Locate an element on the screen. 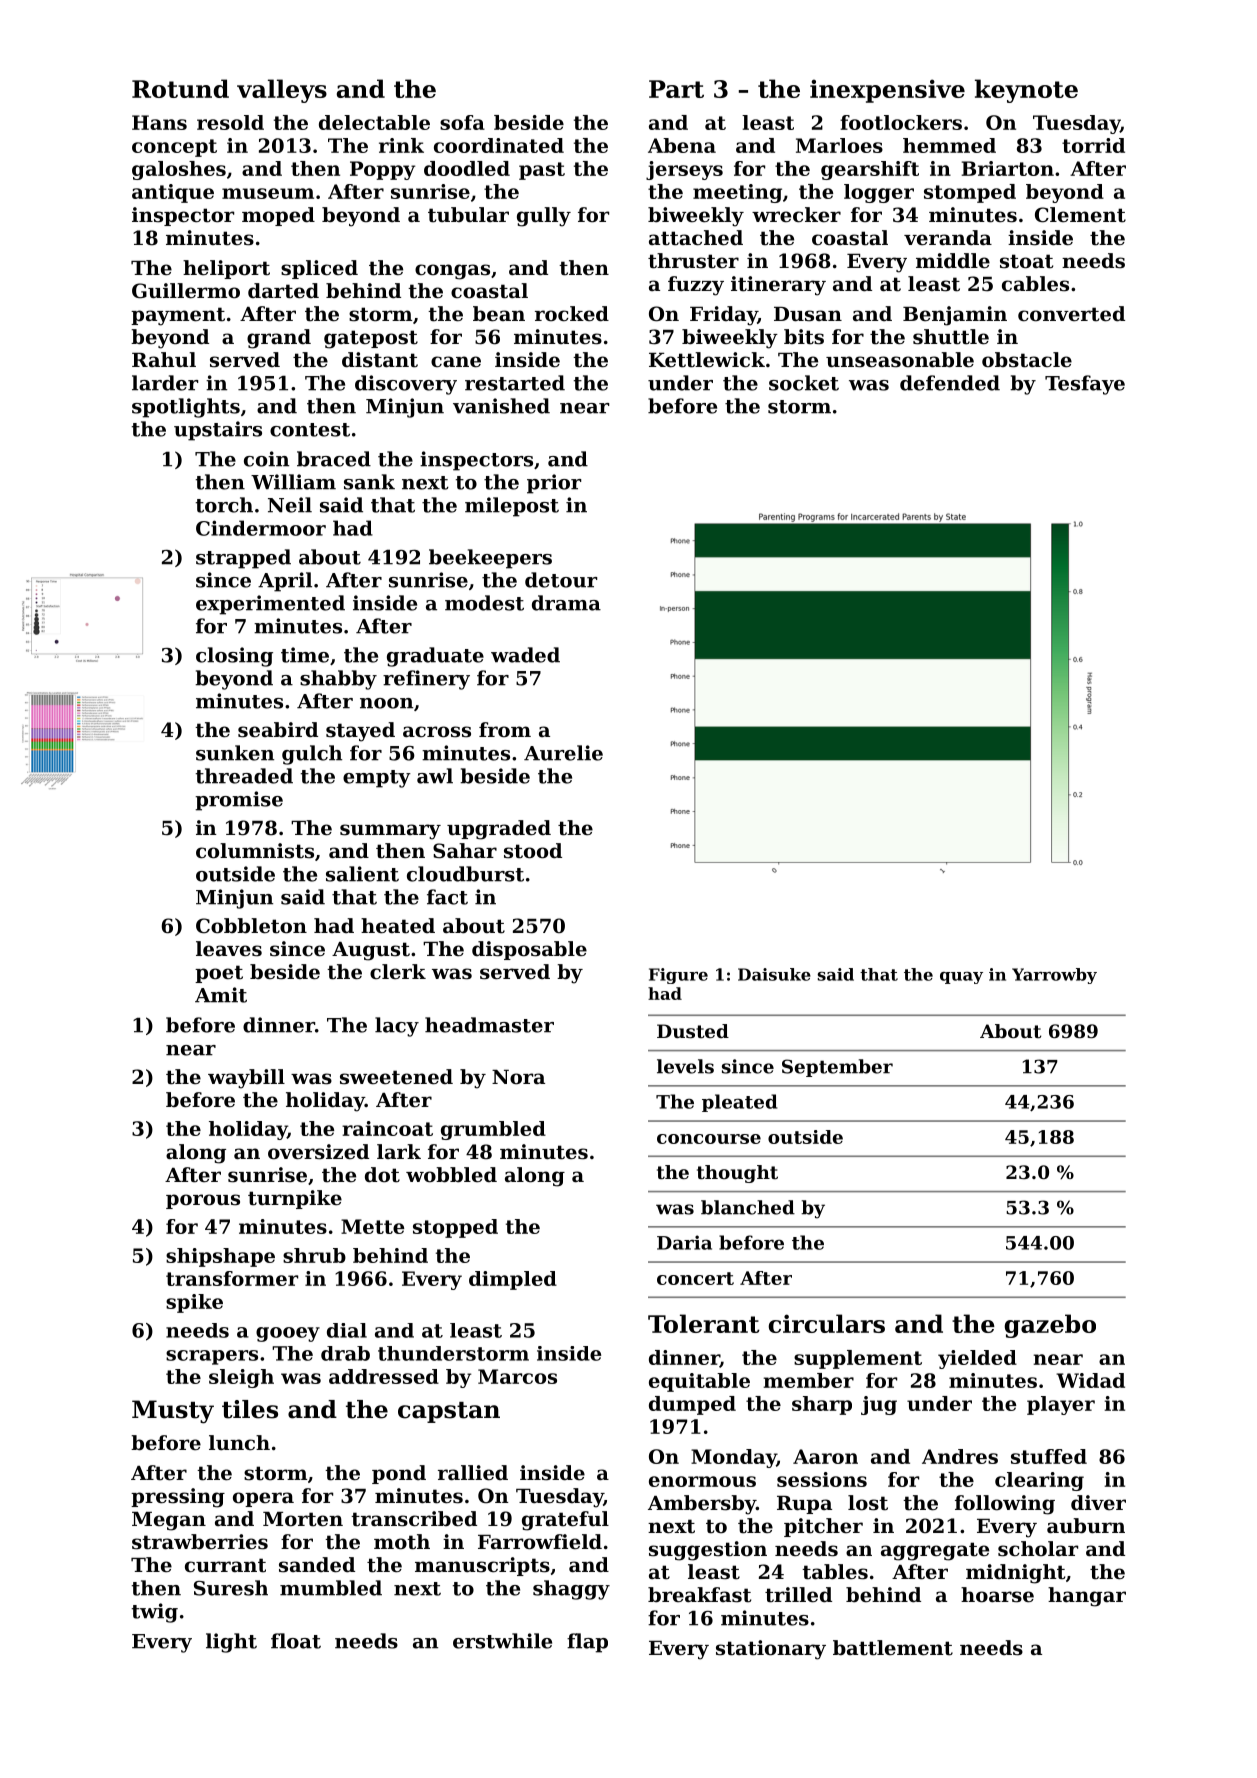  inexpensive is located at coordinates (887, 91).
